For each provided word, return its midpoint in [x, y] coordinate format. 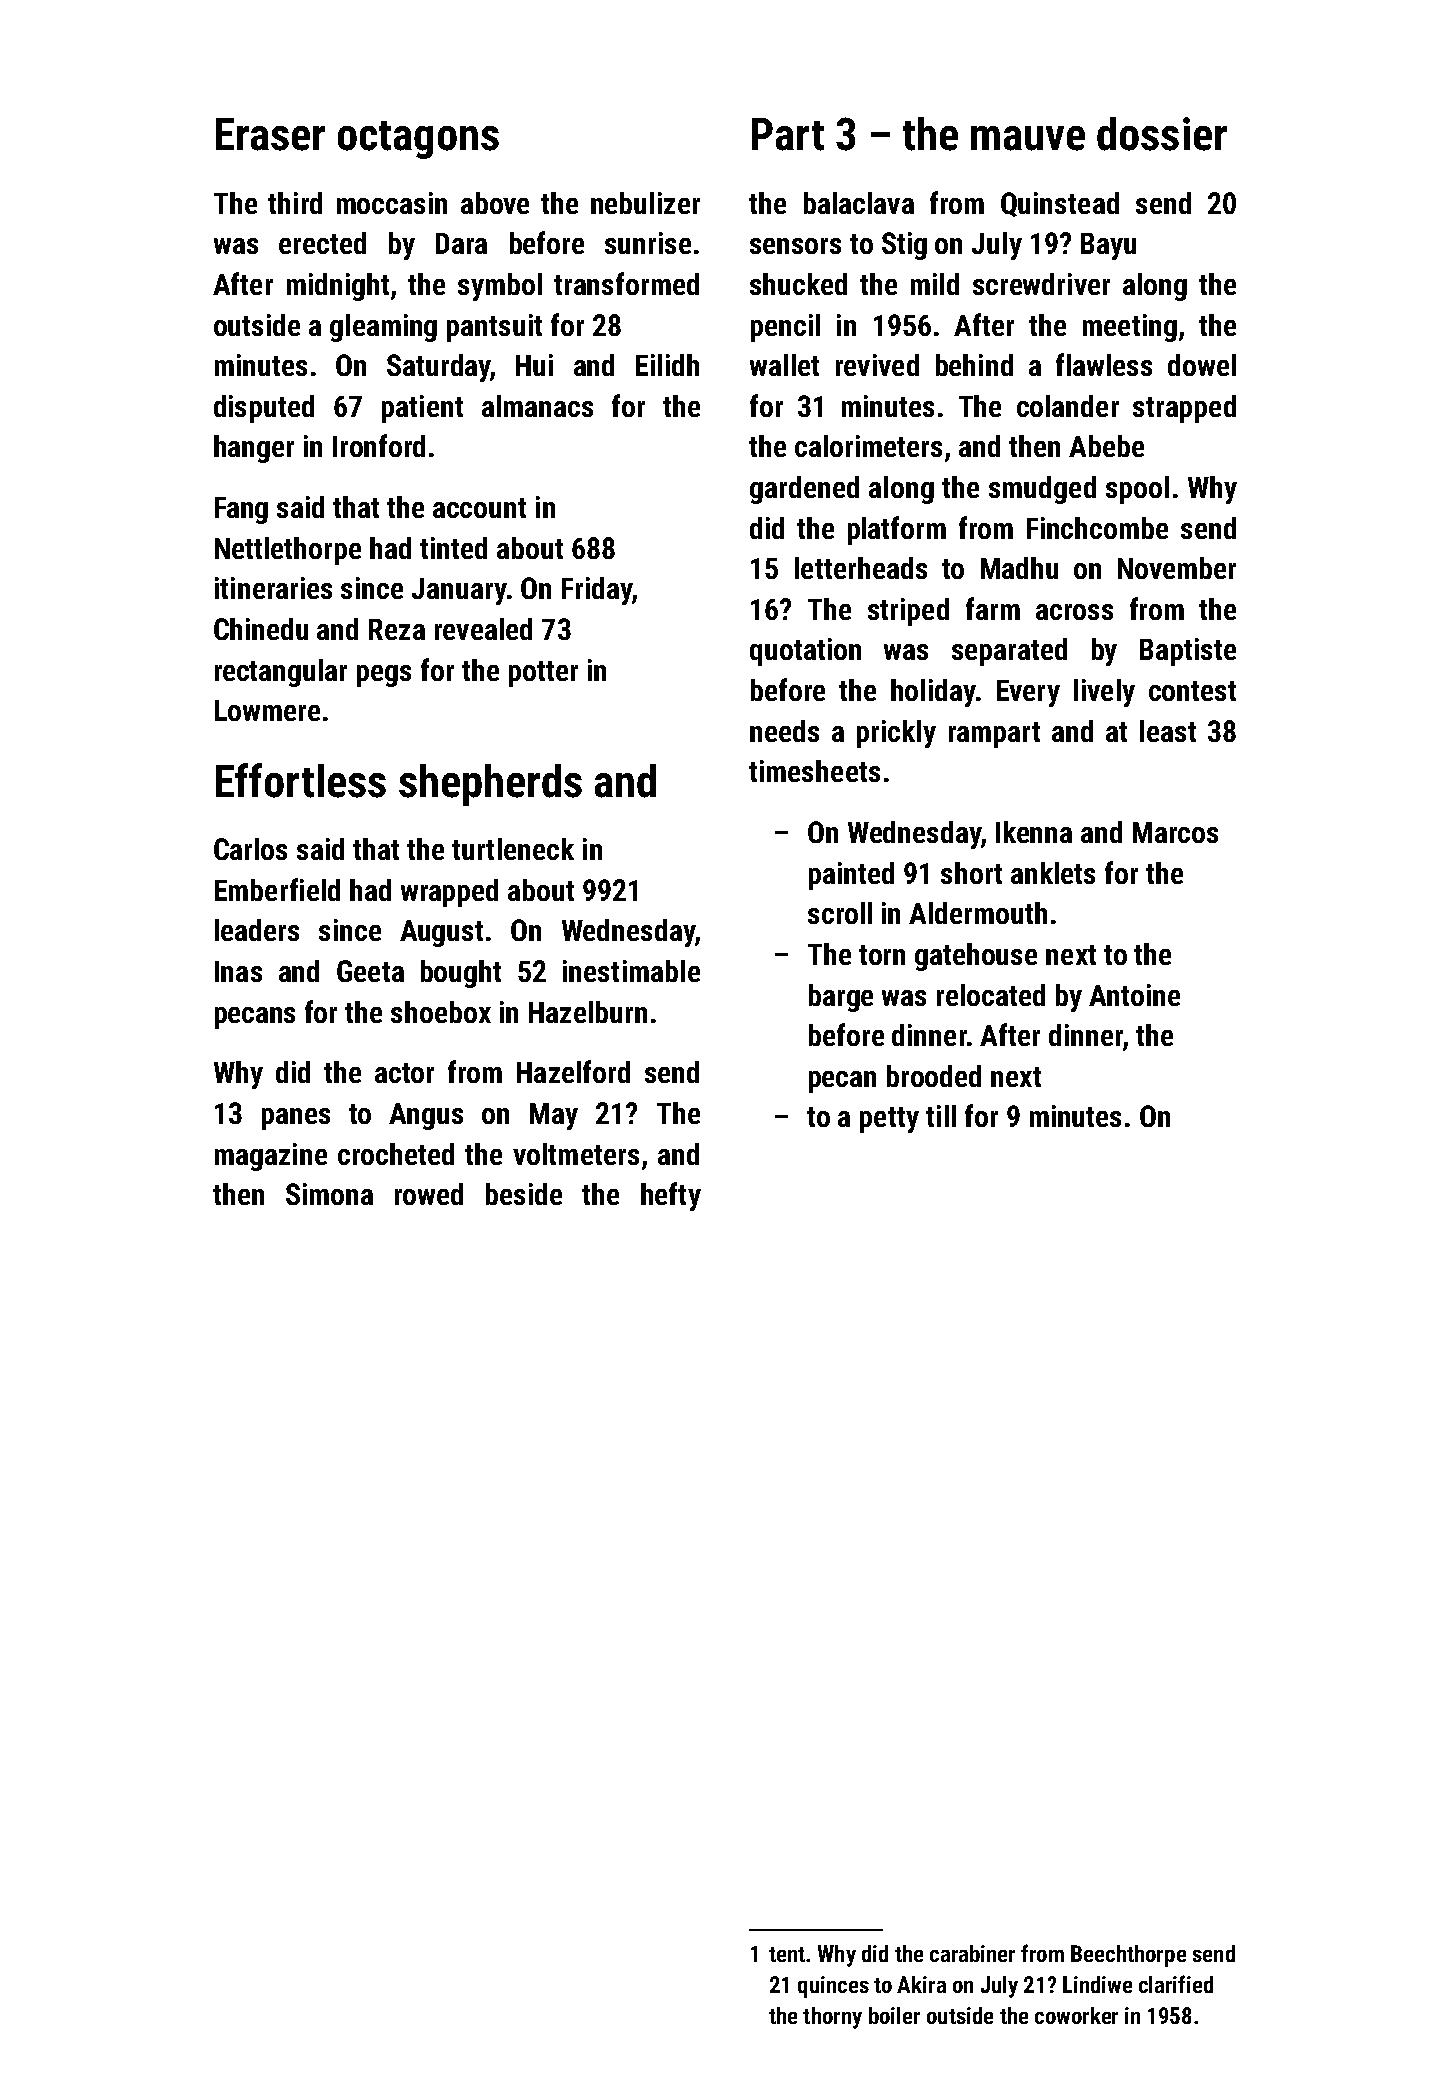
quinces [833, 1987]
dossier [1162, 134]
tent [787, 1954]
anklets [1053, 873]
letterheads [861, 568]
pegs [384, 676]
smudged [1042, 490]
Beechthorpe [1128, 1956]
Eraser [270, 134]
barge [841, 998]
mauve [1028, 138]
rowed [429, 1194]
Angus [426, 1116]
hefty [671, 1196]
